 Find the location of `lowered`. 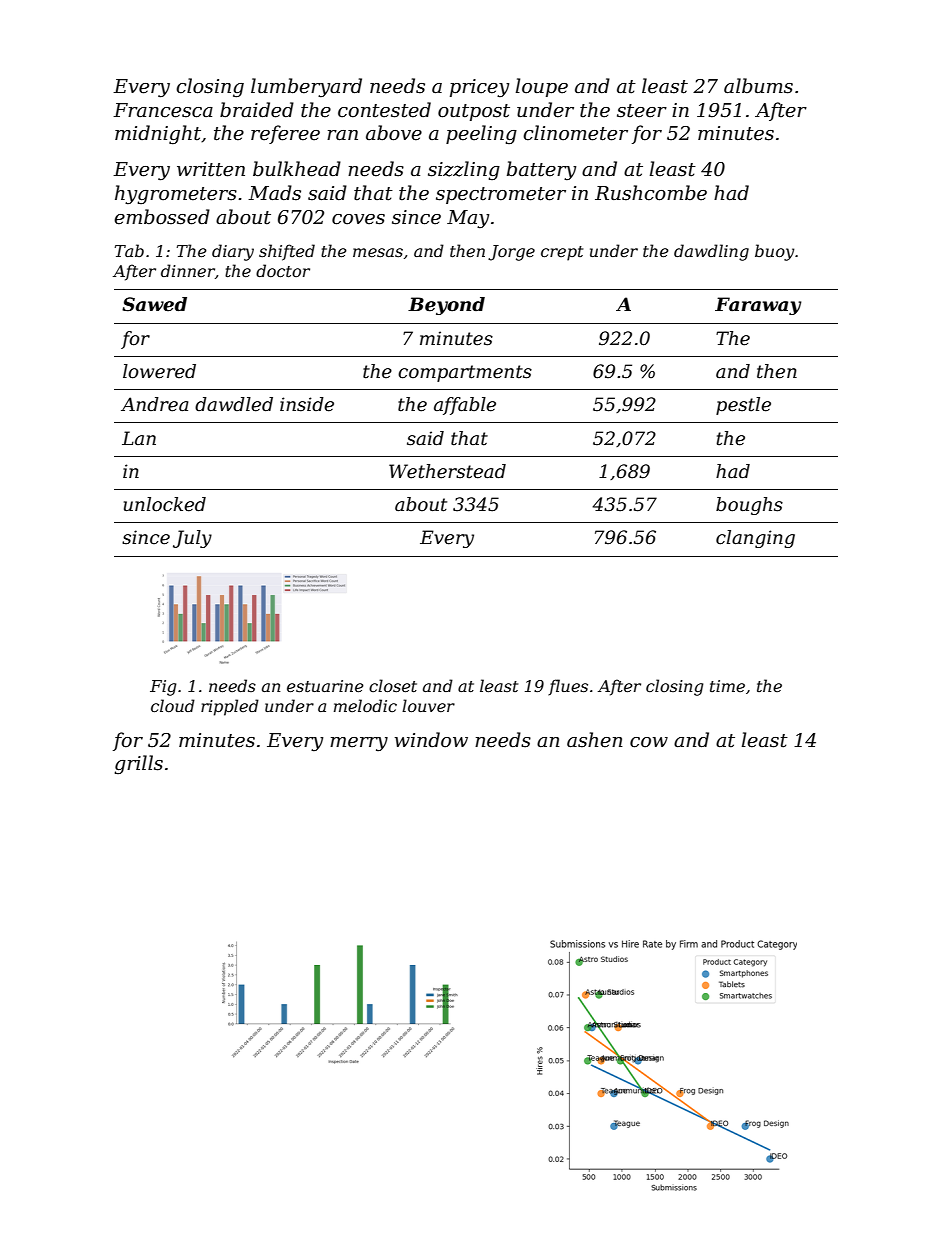

lowered is located at coordinates (159, 371).
